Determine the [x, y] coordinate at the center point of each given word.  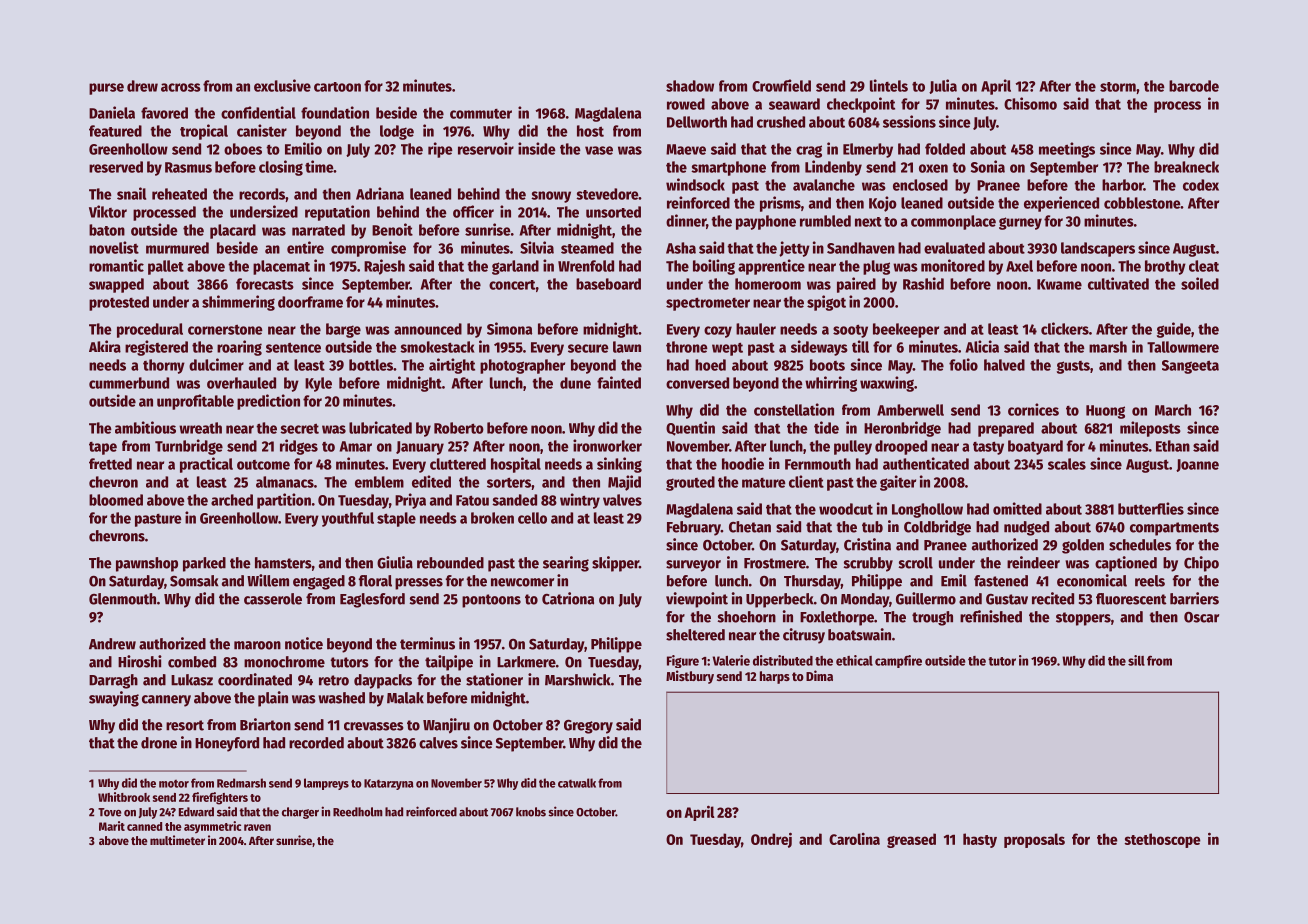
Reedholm [358, 812]
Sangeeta [1190, 367]
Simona [509, 328]
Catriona [568, 598]
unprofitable [195, 402]
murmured [177, 248]
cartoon [337, 87]
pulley [853, 447]
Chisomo [1030, 103]
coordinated [255, 679]
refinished [991, 616]
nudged [1026, 528]
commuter [481, 114]
